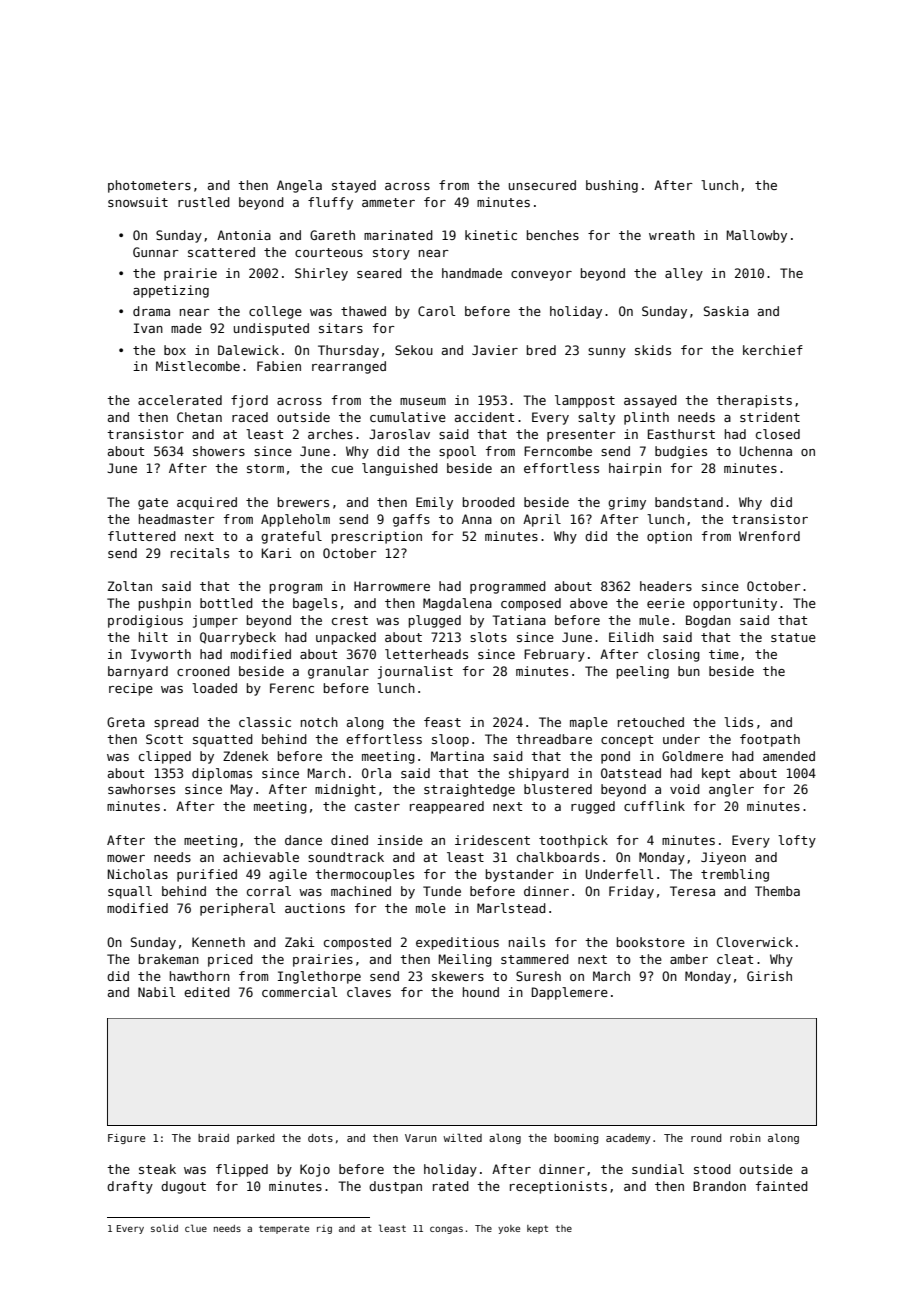  Describe the element at coordinates (164, 1228) in the image. I see `solid` at that location.
